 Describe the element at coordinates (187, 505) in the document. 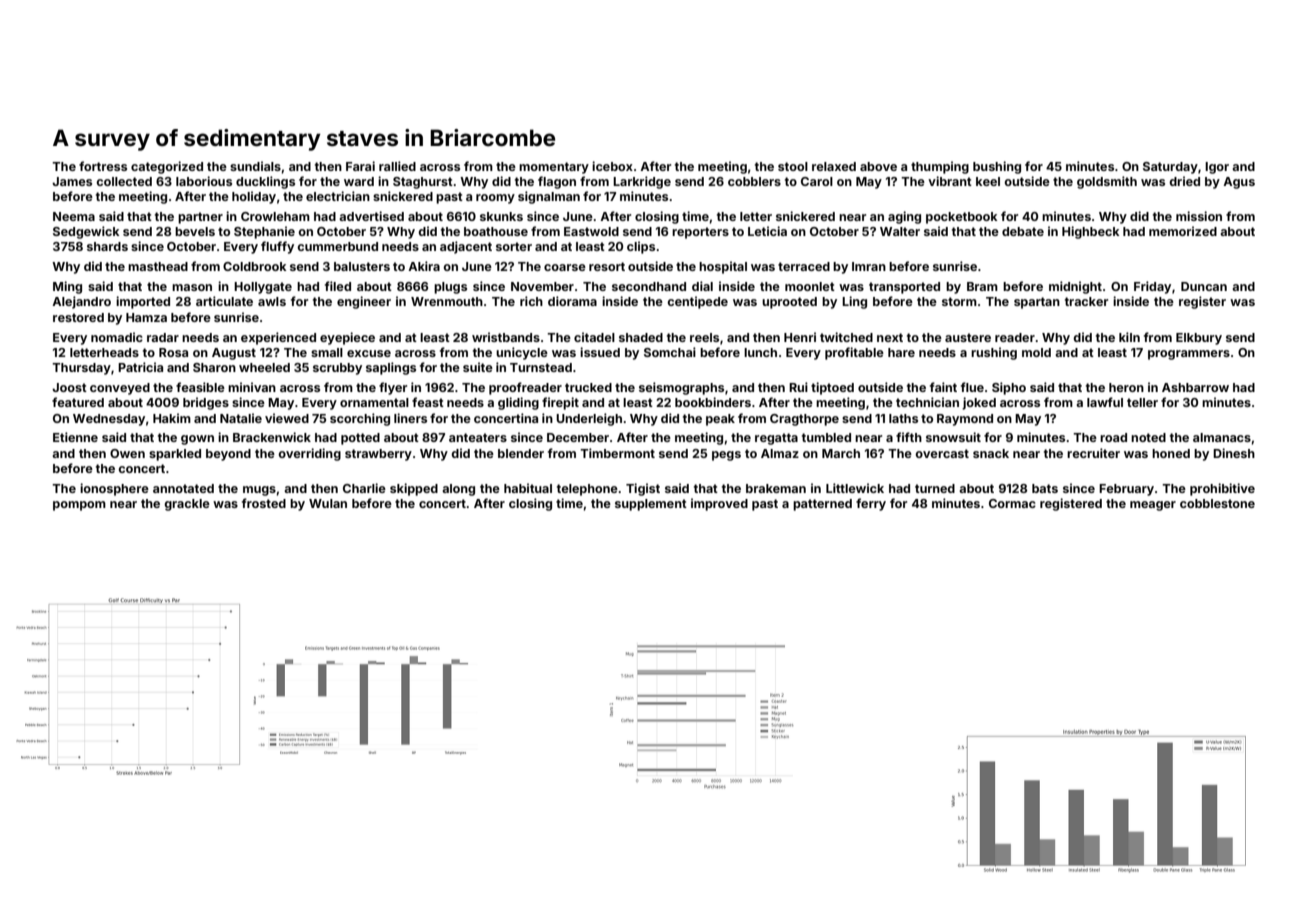

I see `grackle` at that location.
